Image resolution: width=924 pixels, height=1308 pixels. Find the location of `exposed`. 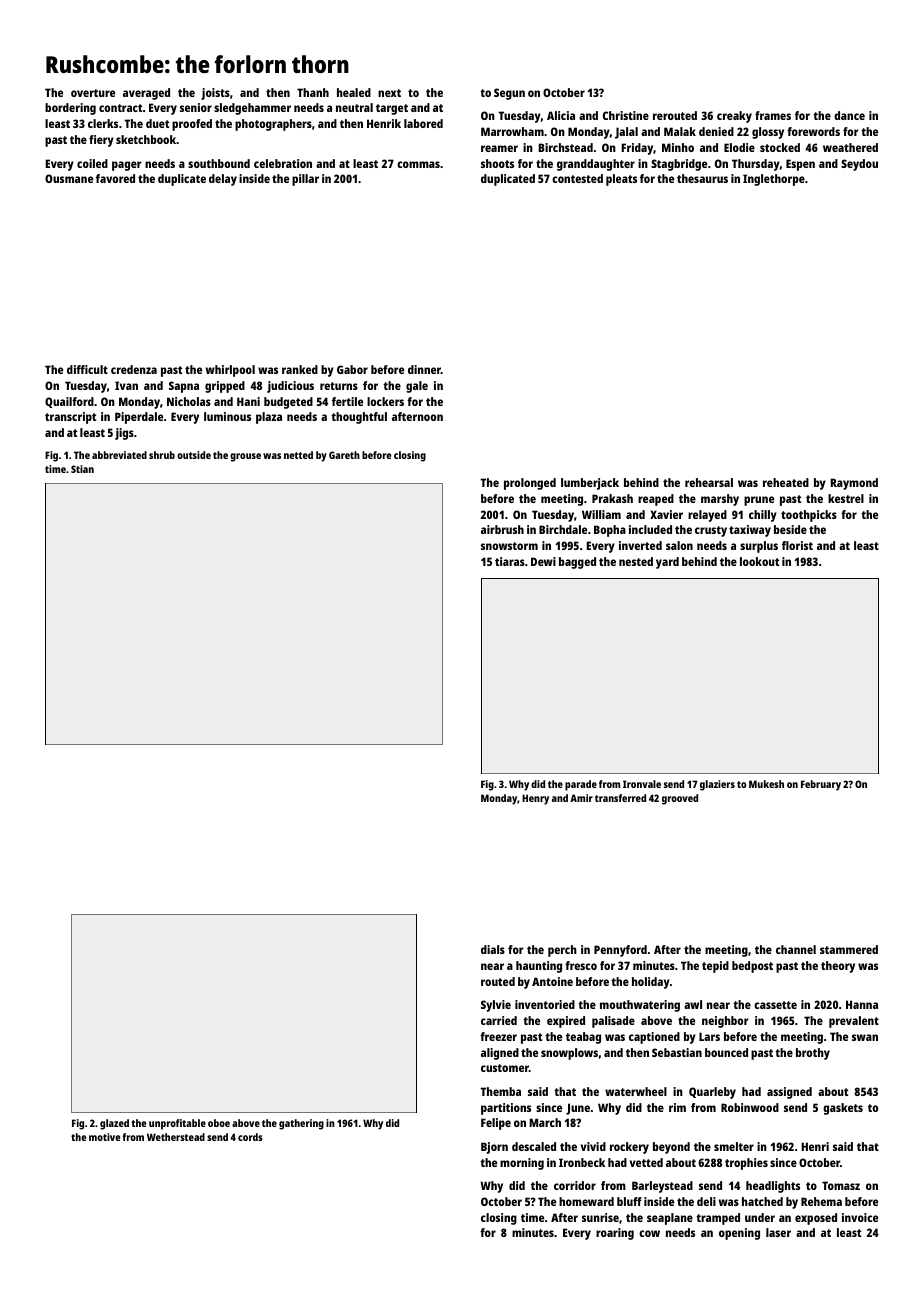

exposed is located at coordinates (816, 1219).
